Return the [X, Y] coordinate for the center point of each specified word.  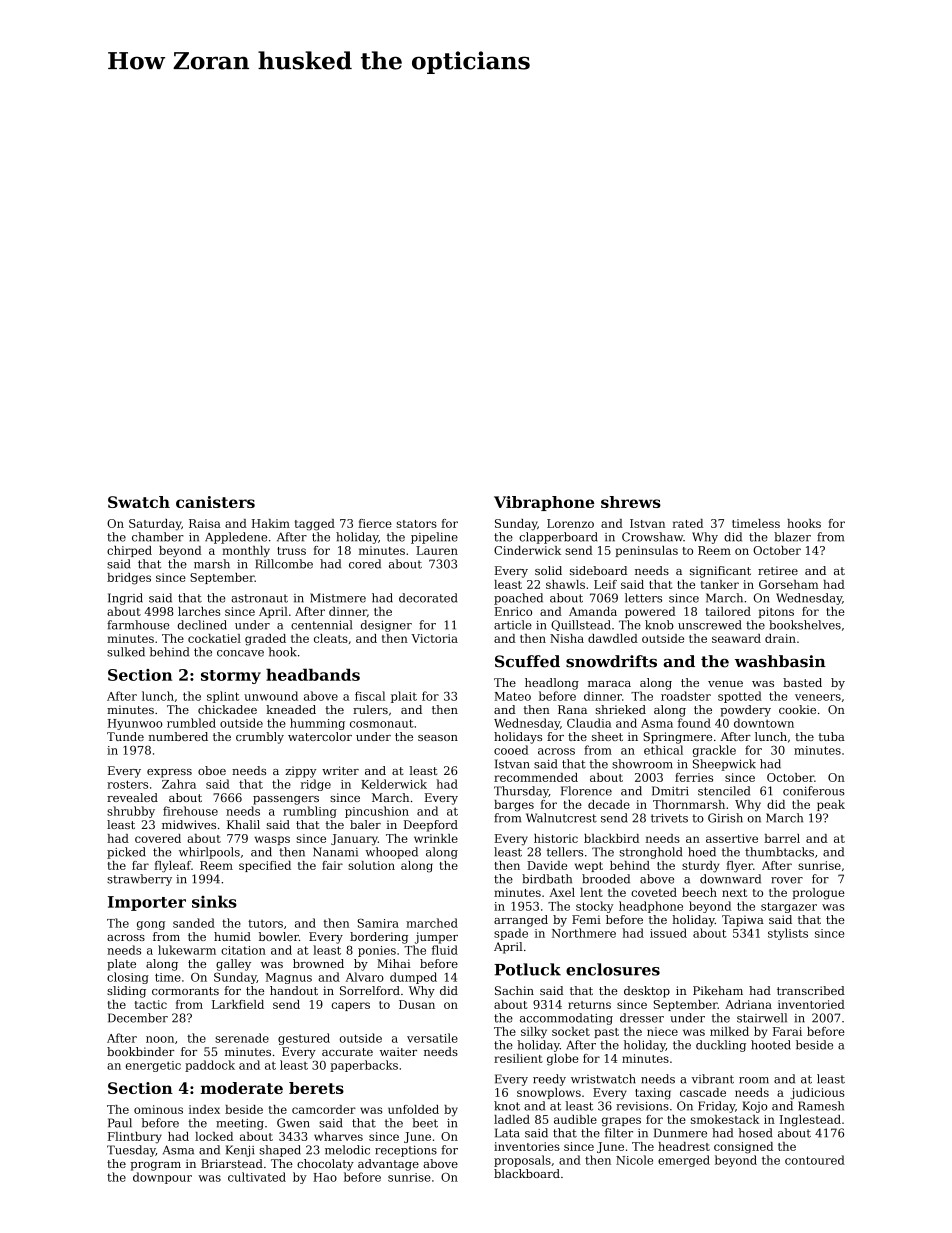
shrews [631, 502]
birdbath [547, 879]
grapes [621, 1122]
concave [240, 653]
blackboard [527, 1173]
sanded [194, 923]
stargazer [789, 907]
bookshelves [805, 625]
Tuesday [131, 1151]
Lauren [437, 550]
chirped [129, 551]
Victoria [434, 638]
